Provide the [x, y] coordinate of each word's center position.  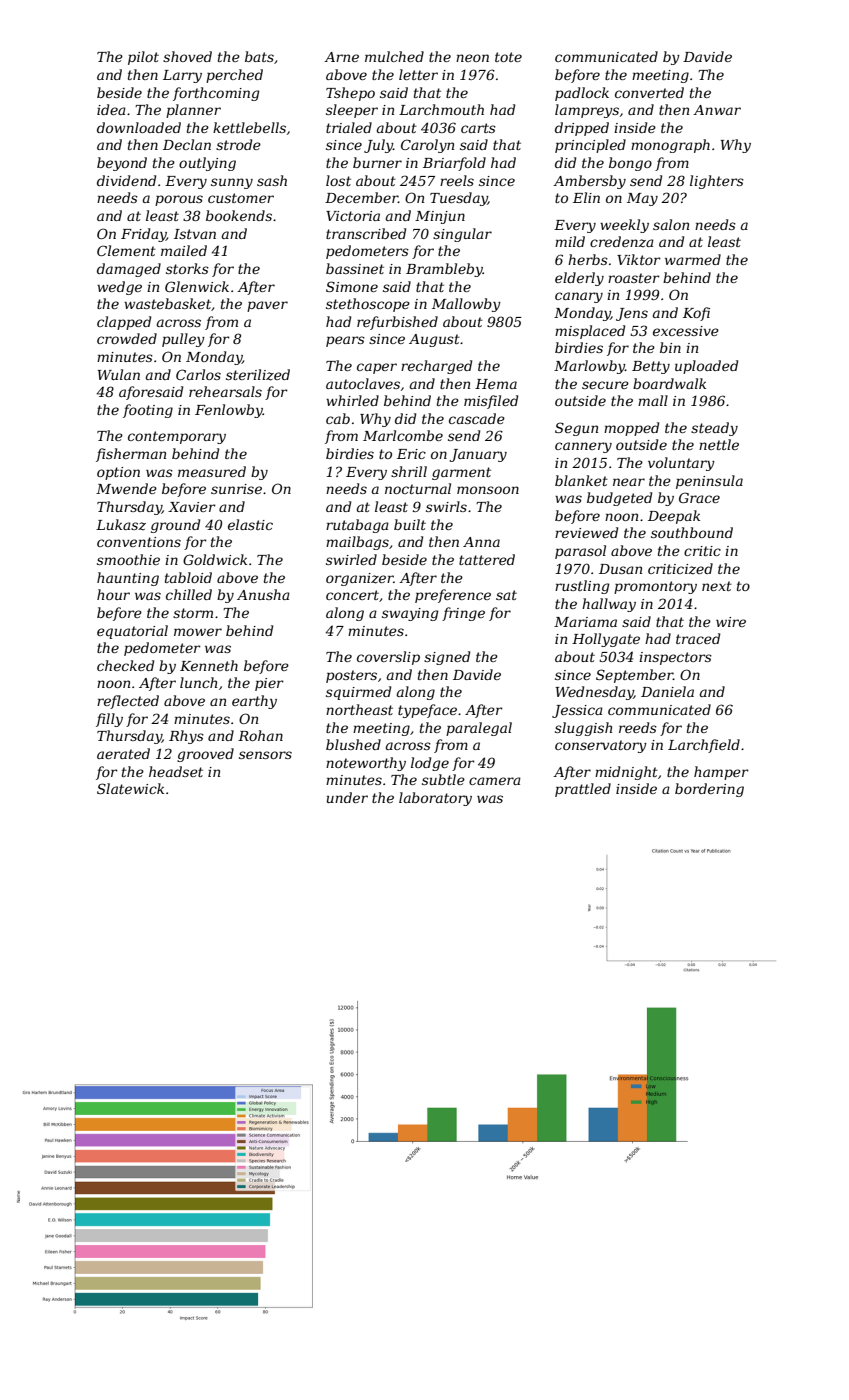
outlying [207, 164]
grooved [205, 755]
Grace [699, 497]
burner [377, 162]
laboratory [435, 799]
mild [570, 241]
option [118, 473]
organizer [360, 579]
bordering [709, 790]
